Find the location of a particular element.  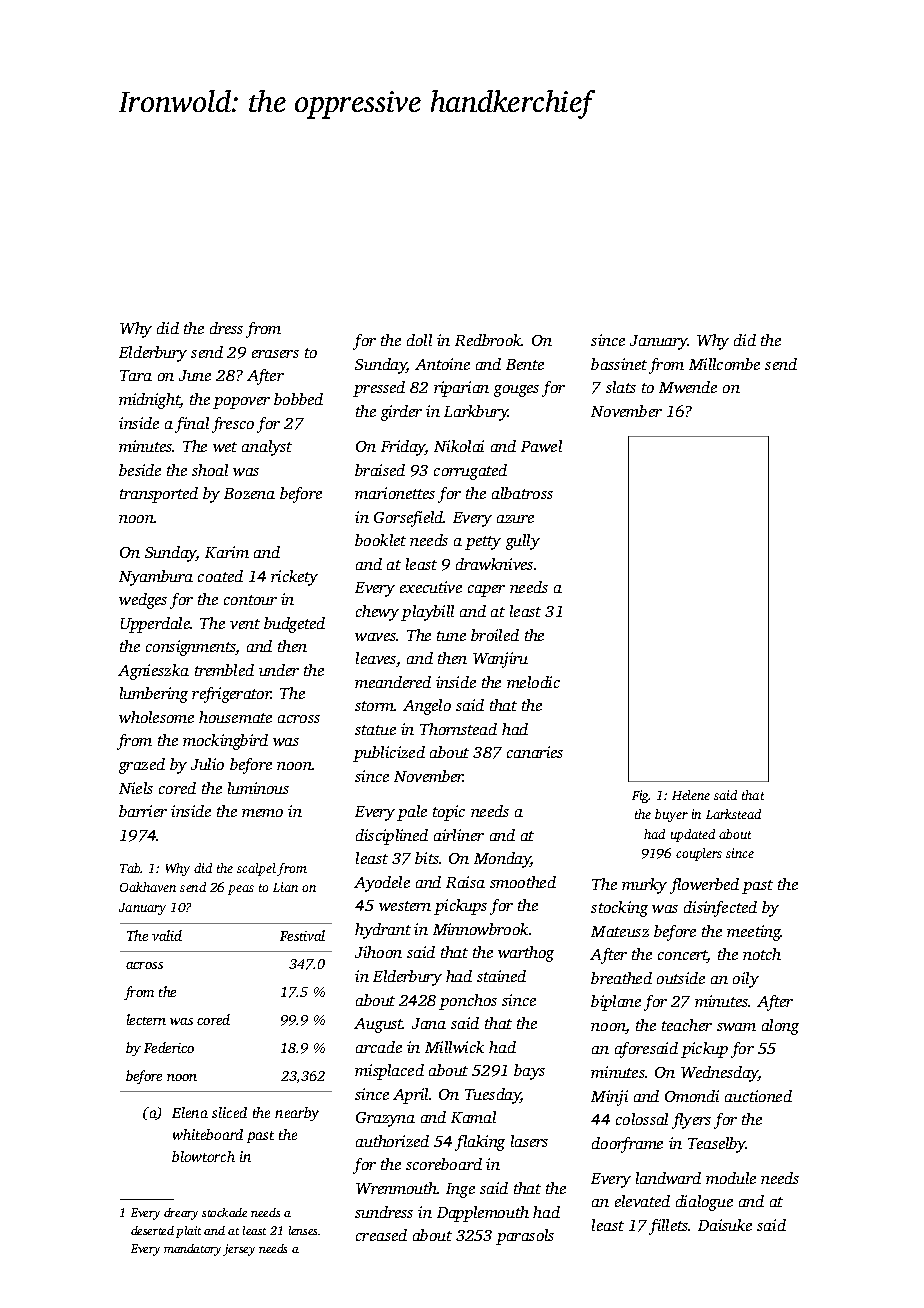

blowtorch is located at coordinates (203, 1156).
